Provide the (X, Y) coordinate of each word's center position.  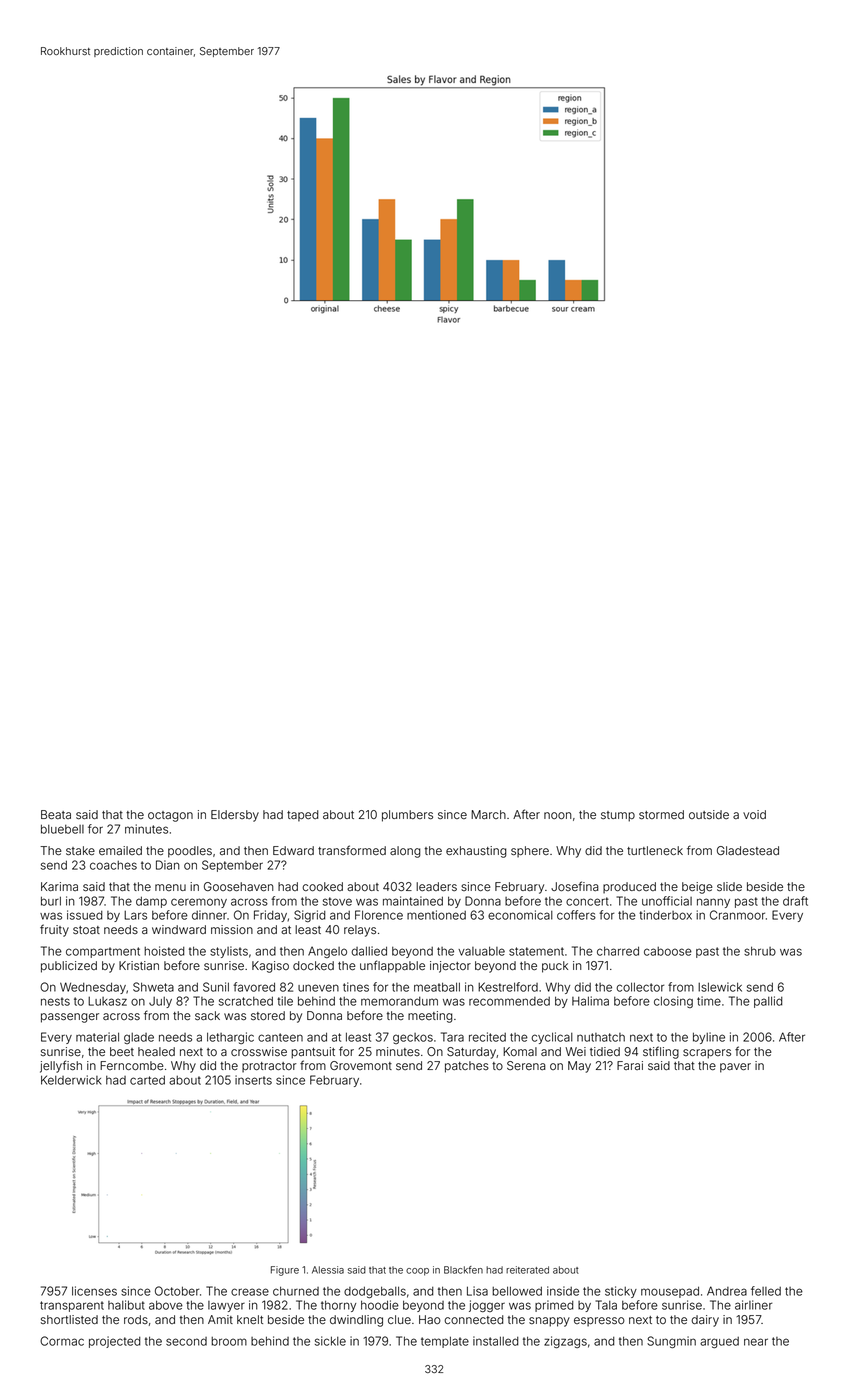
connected (474, 1319)
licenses (94, 1291)
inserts (253, 1080)
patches (467, 1067)
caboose (668, 951)
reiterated (527, 1270)
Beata (56, 814)
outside (709, 814)
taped (303, 816)
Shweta (153, 987)
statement (536, 951)
